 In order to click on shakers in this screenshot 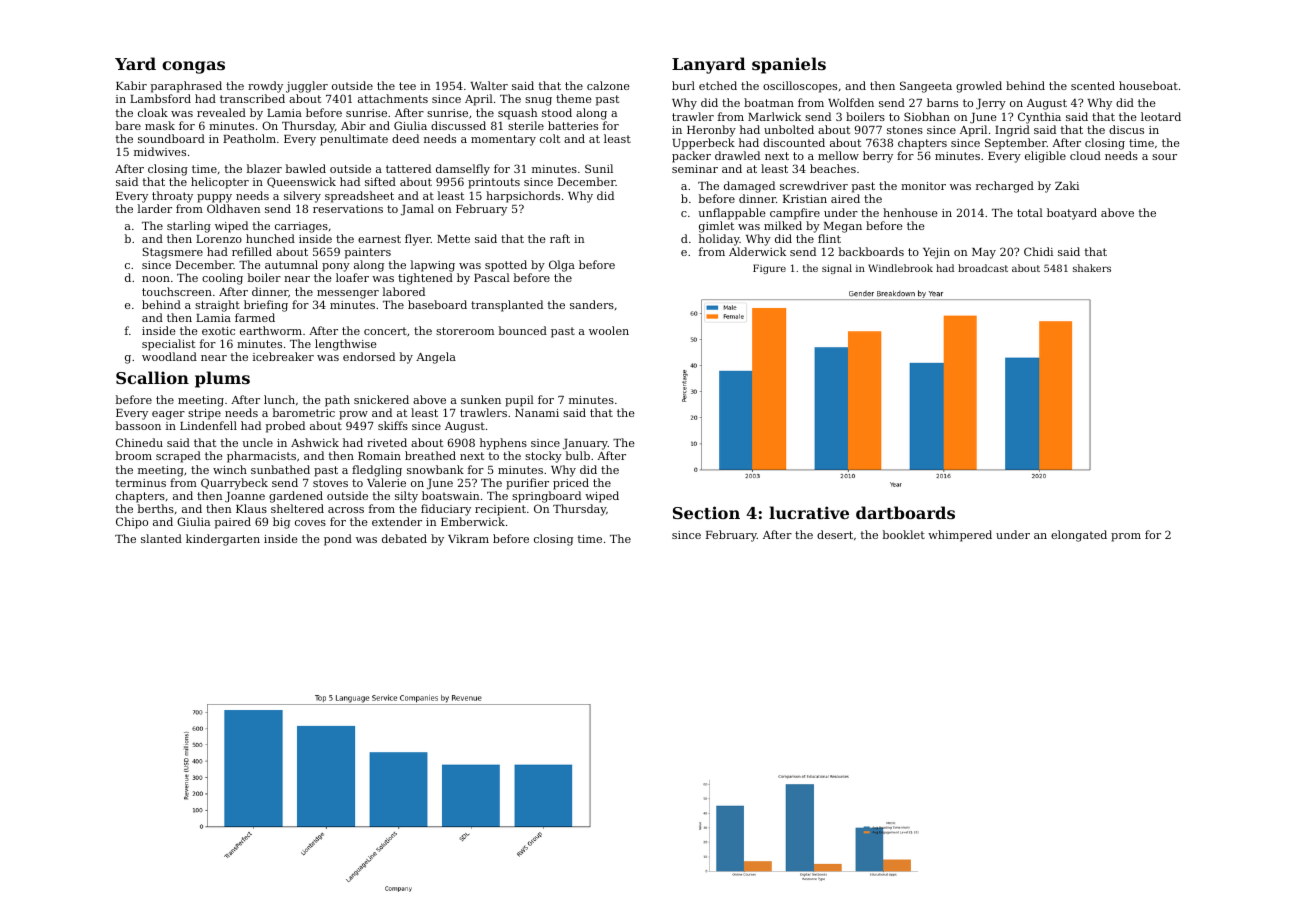, I will do `click(1092, 268)`.
